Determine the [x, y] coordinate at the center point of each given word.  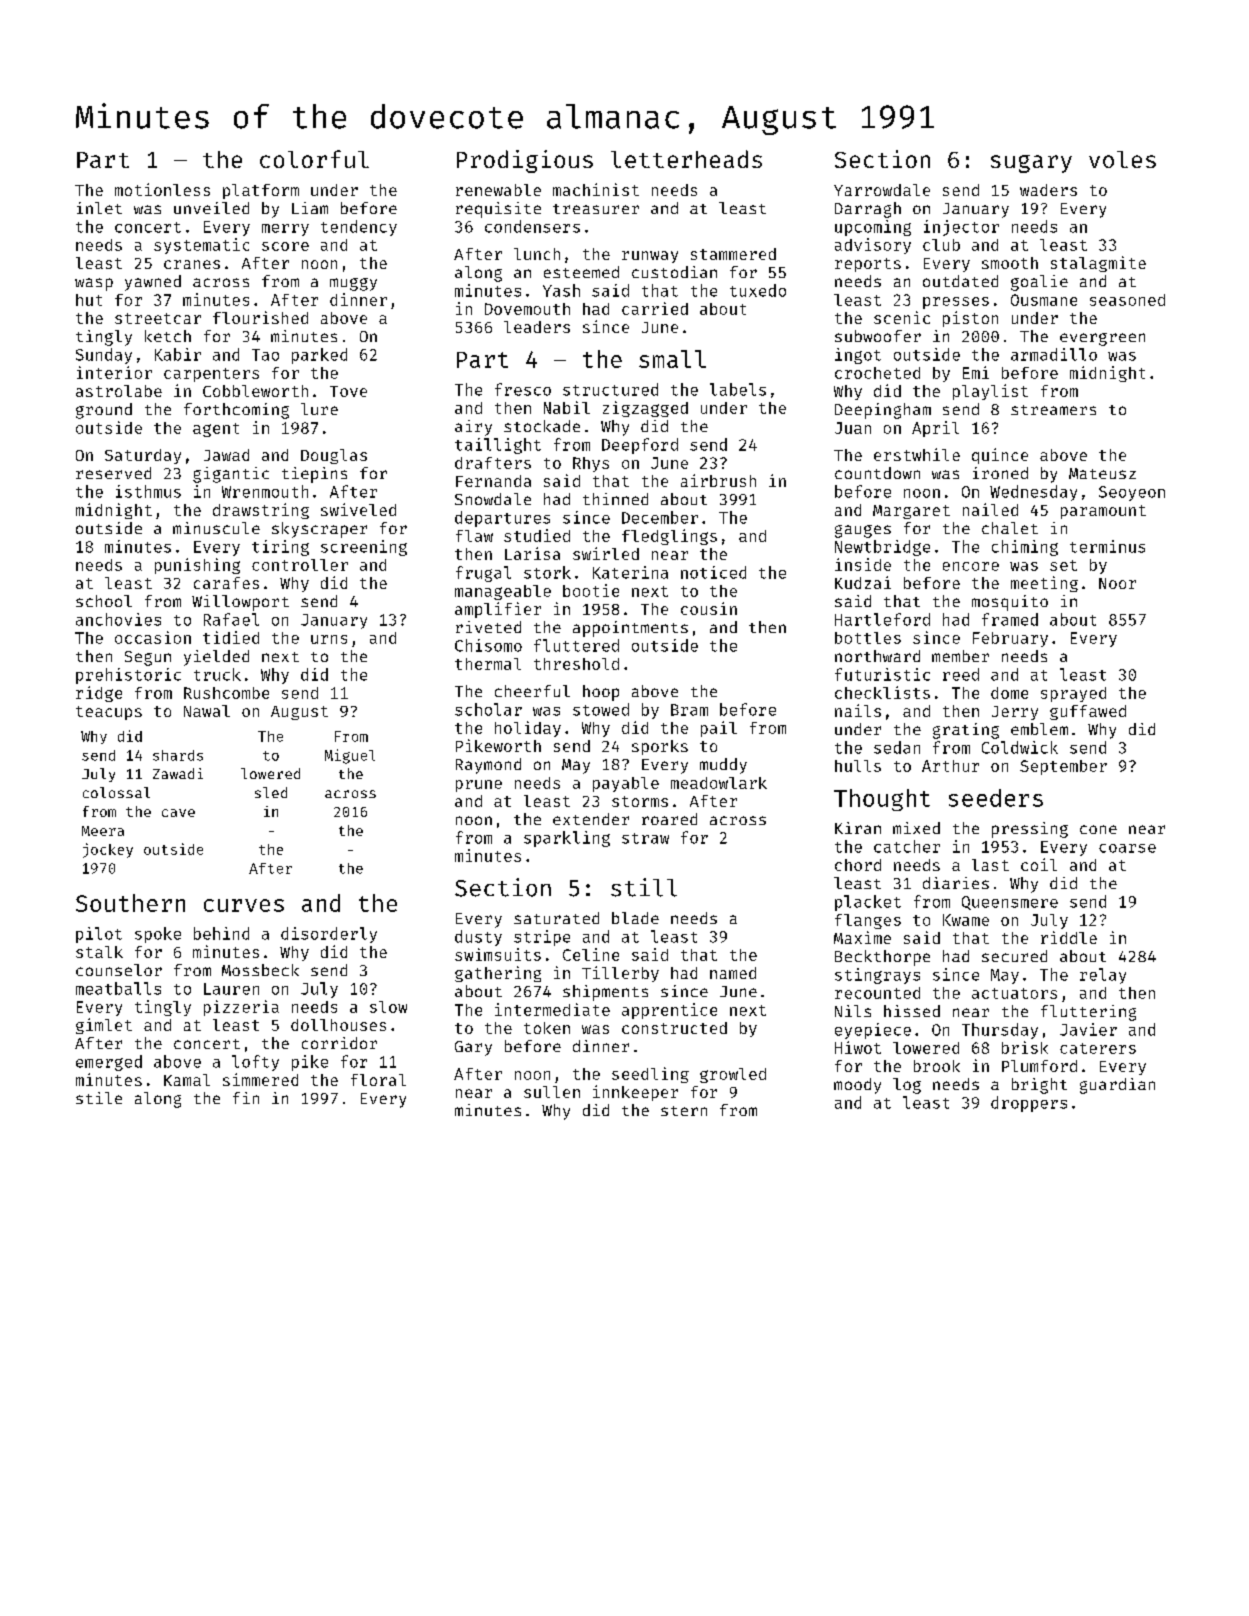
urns [329, 639]
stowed [601, 709]
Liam [310, 208]
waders [1048, 190]
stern [684, 1111]
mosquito [1010, 603]
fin [246, 1098]
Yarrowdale [882, 190]
